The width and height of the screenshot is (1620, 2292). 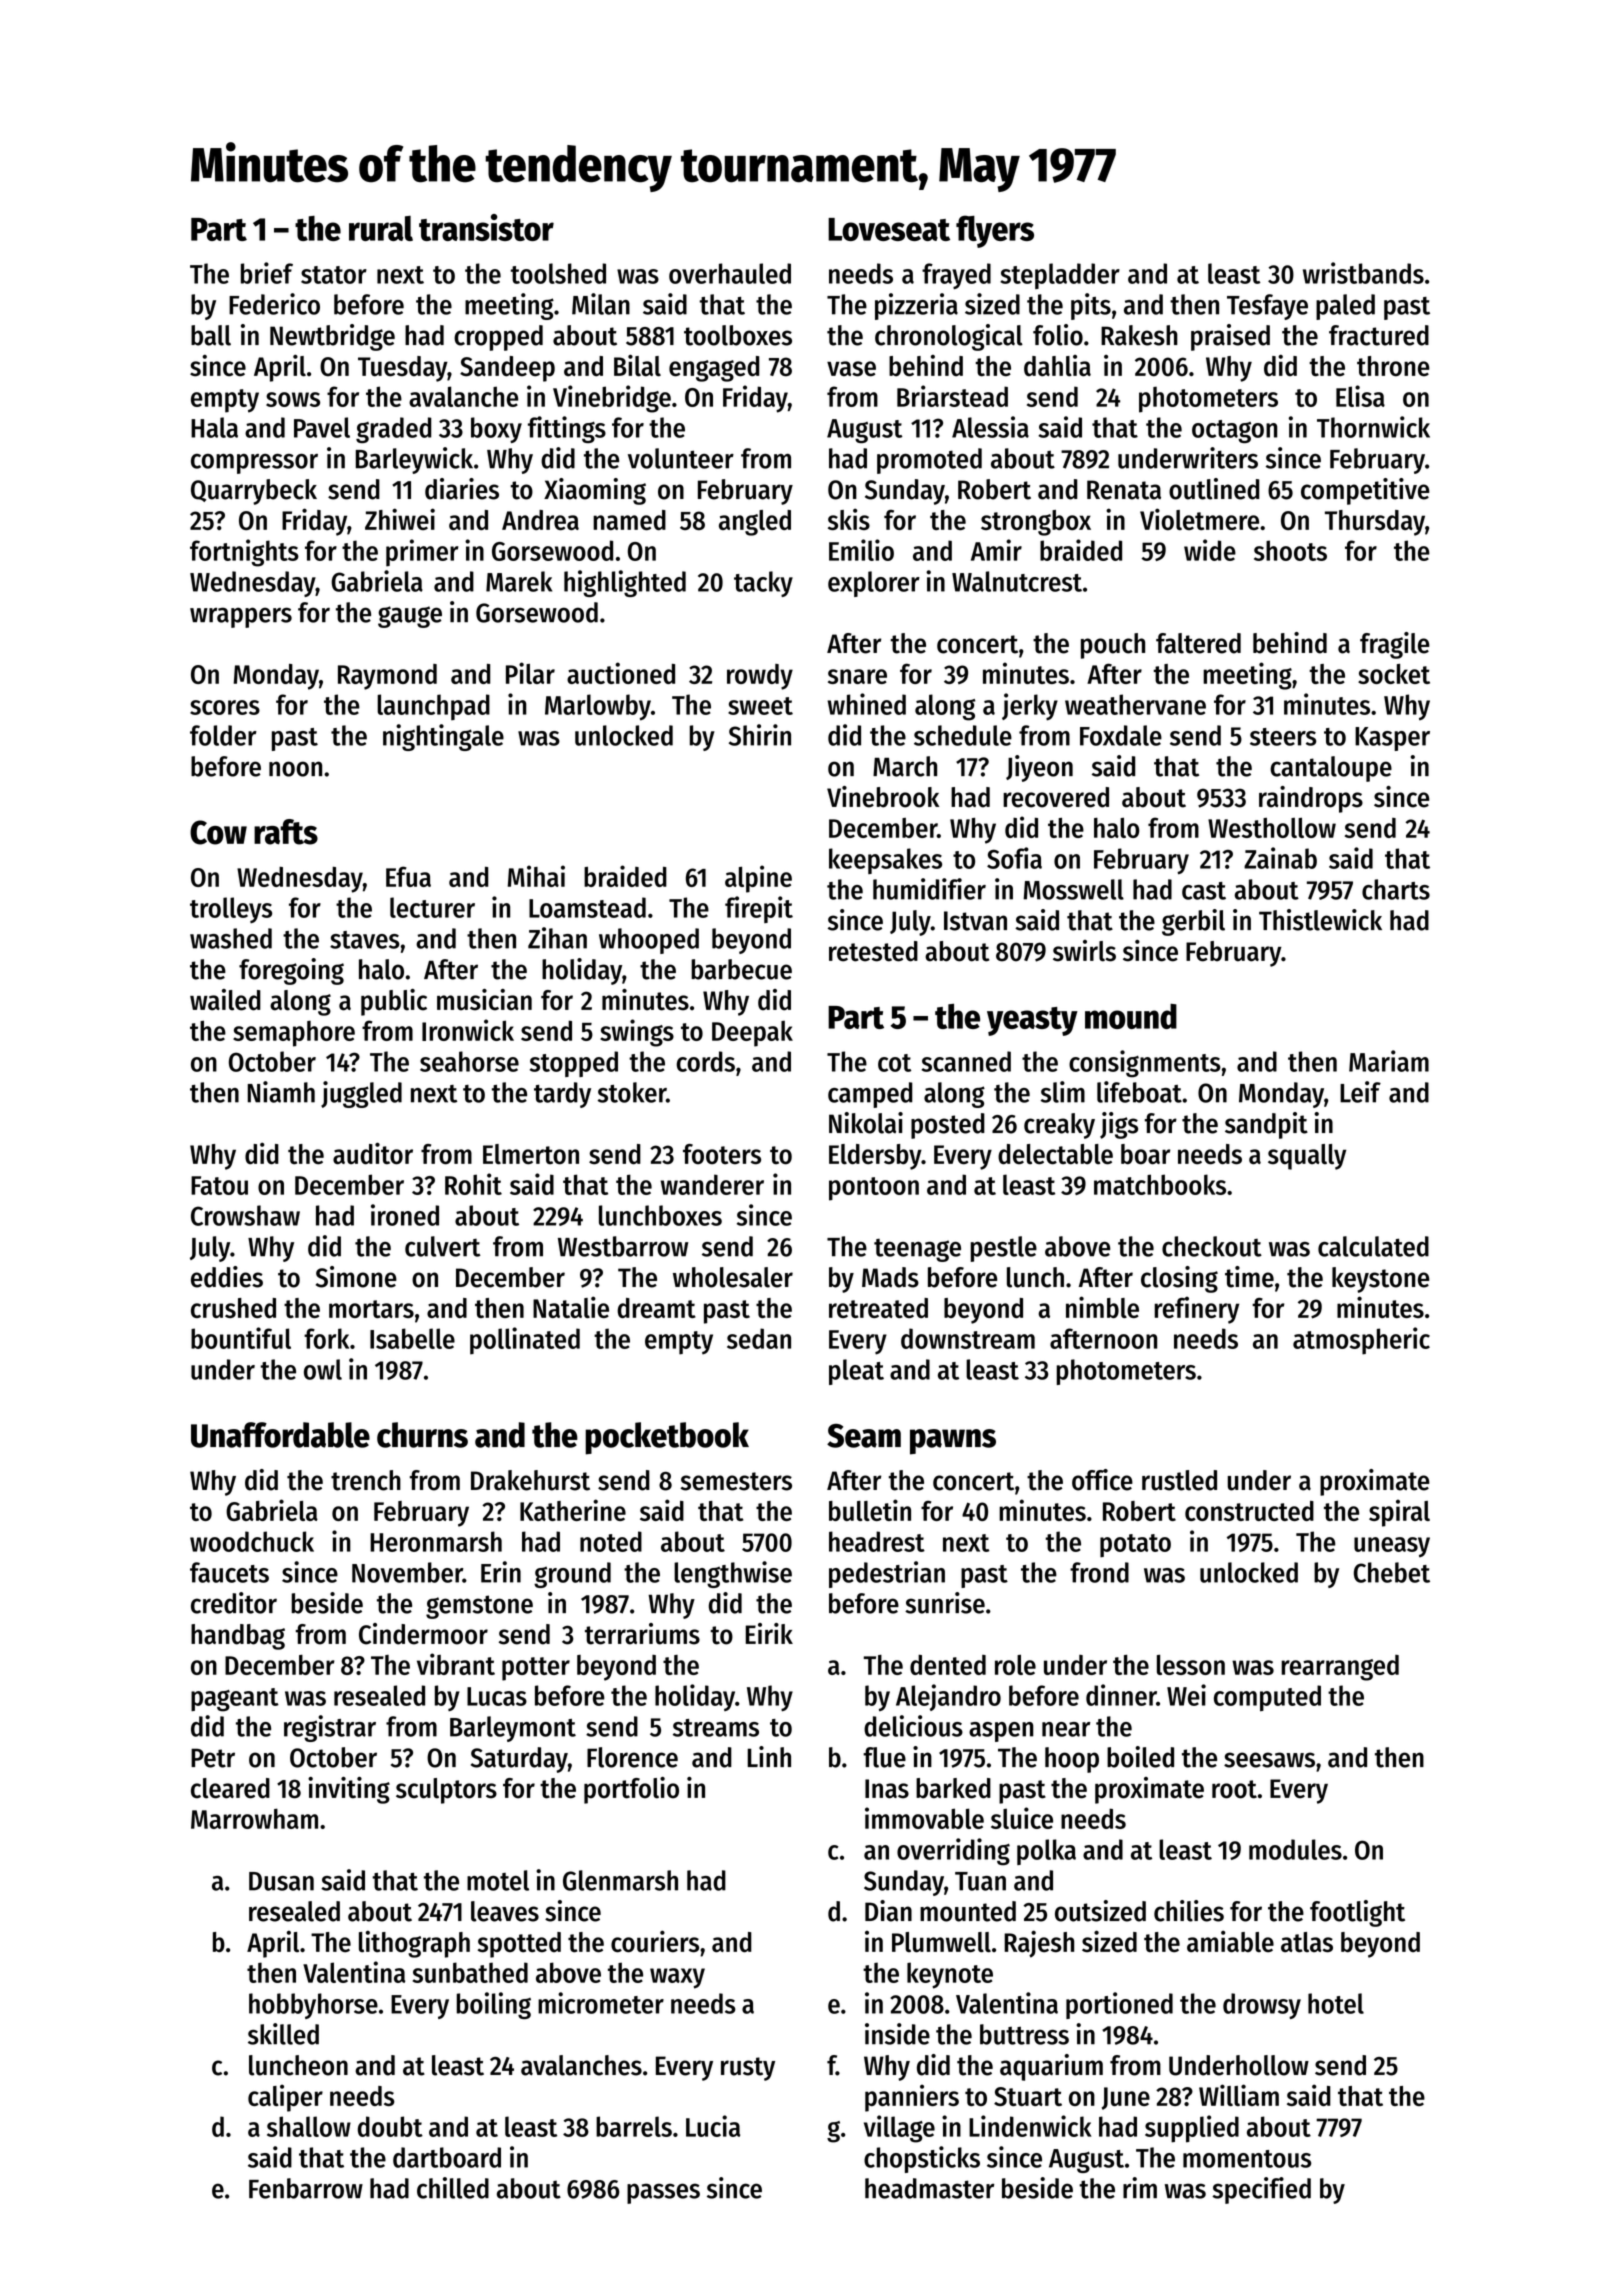 I want to click on dinner, so click(x=1121, y=1695).
